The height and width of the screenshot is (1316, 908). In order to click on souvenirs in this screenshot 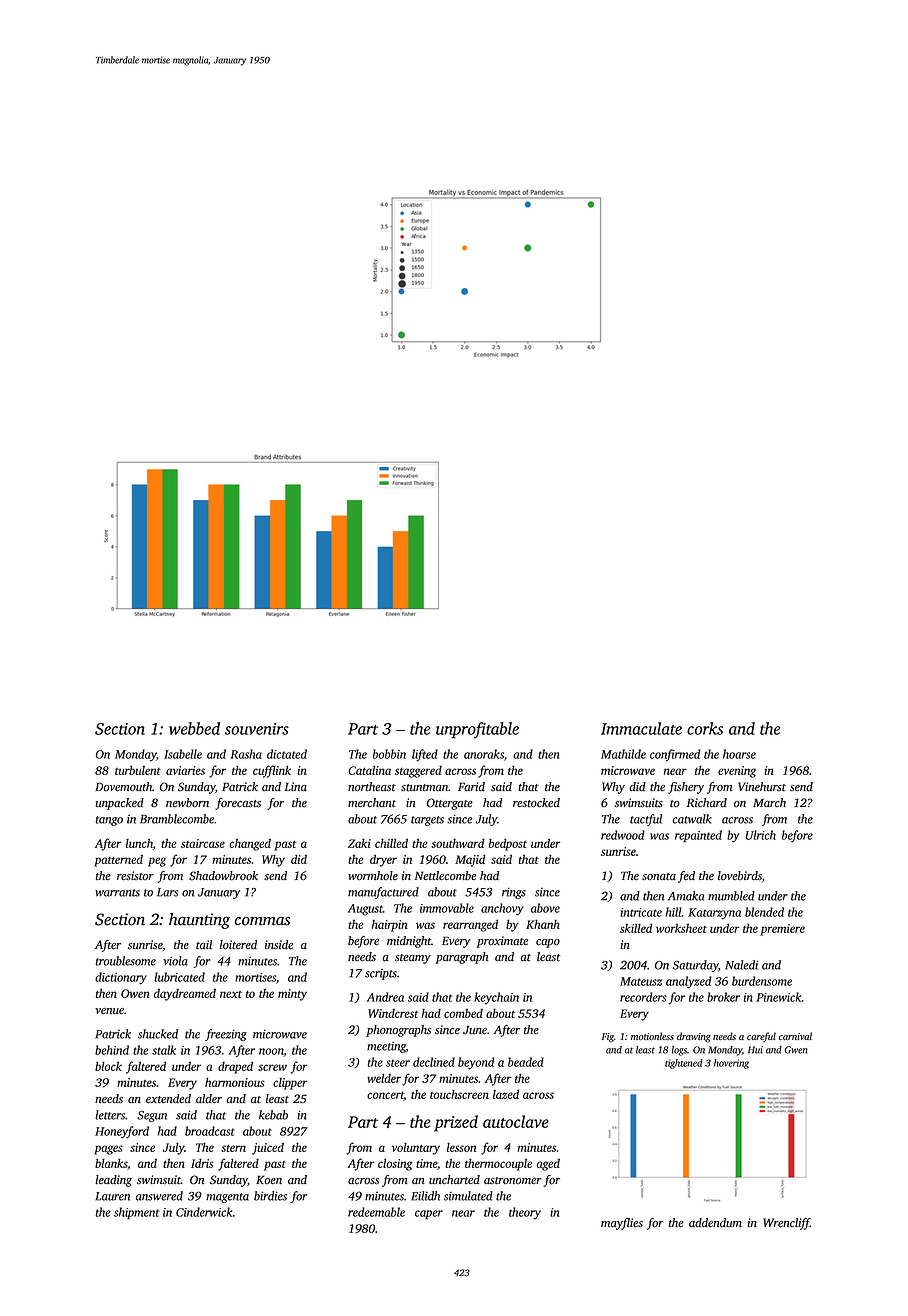, I will do `click(257, 729)`.
